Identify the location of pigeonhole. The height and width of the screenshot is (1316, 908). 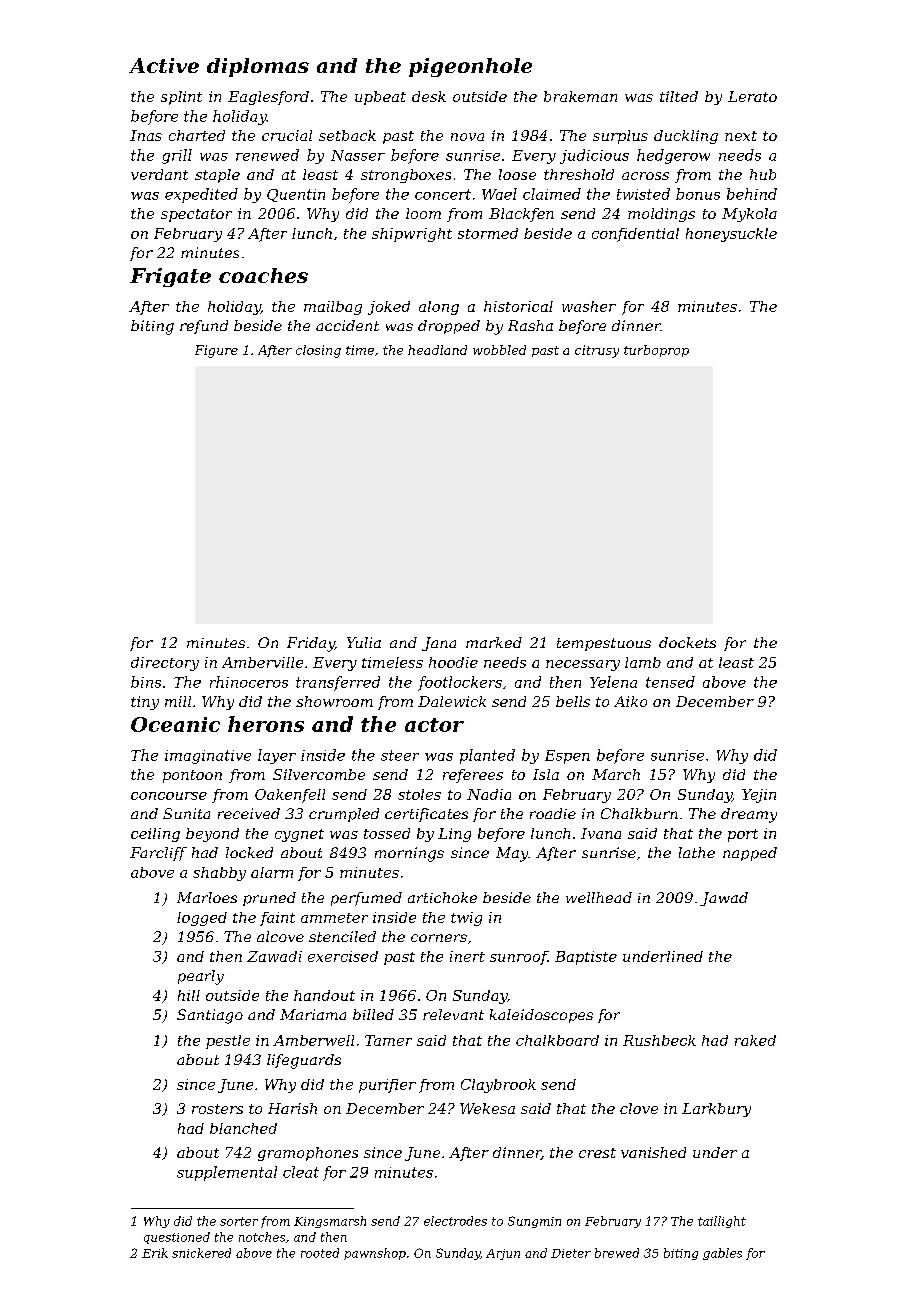
(470, 67).
